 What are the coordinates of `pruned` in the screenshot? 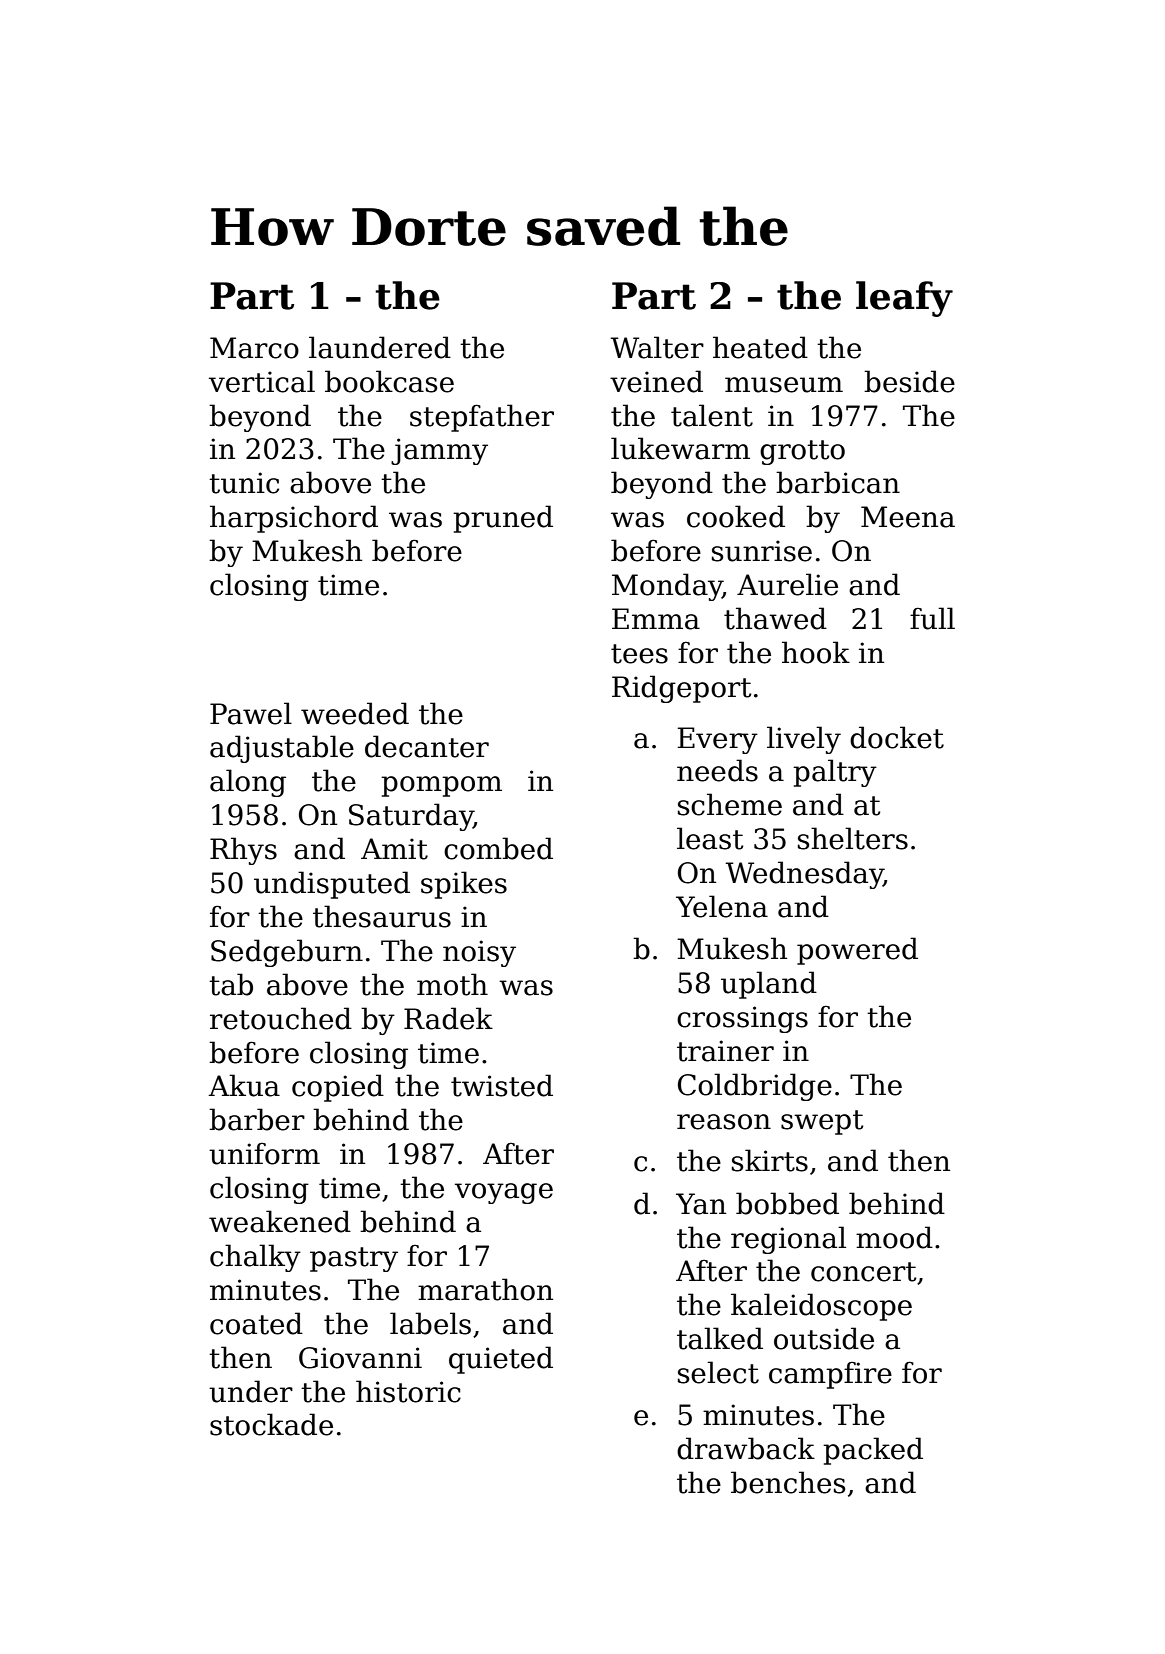 It's located at (503, 519).
